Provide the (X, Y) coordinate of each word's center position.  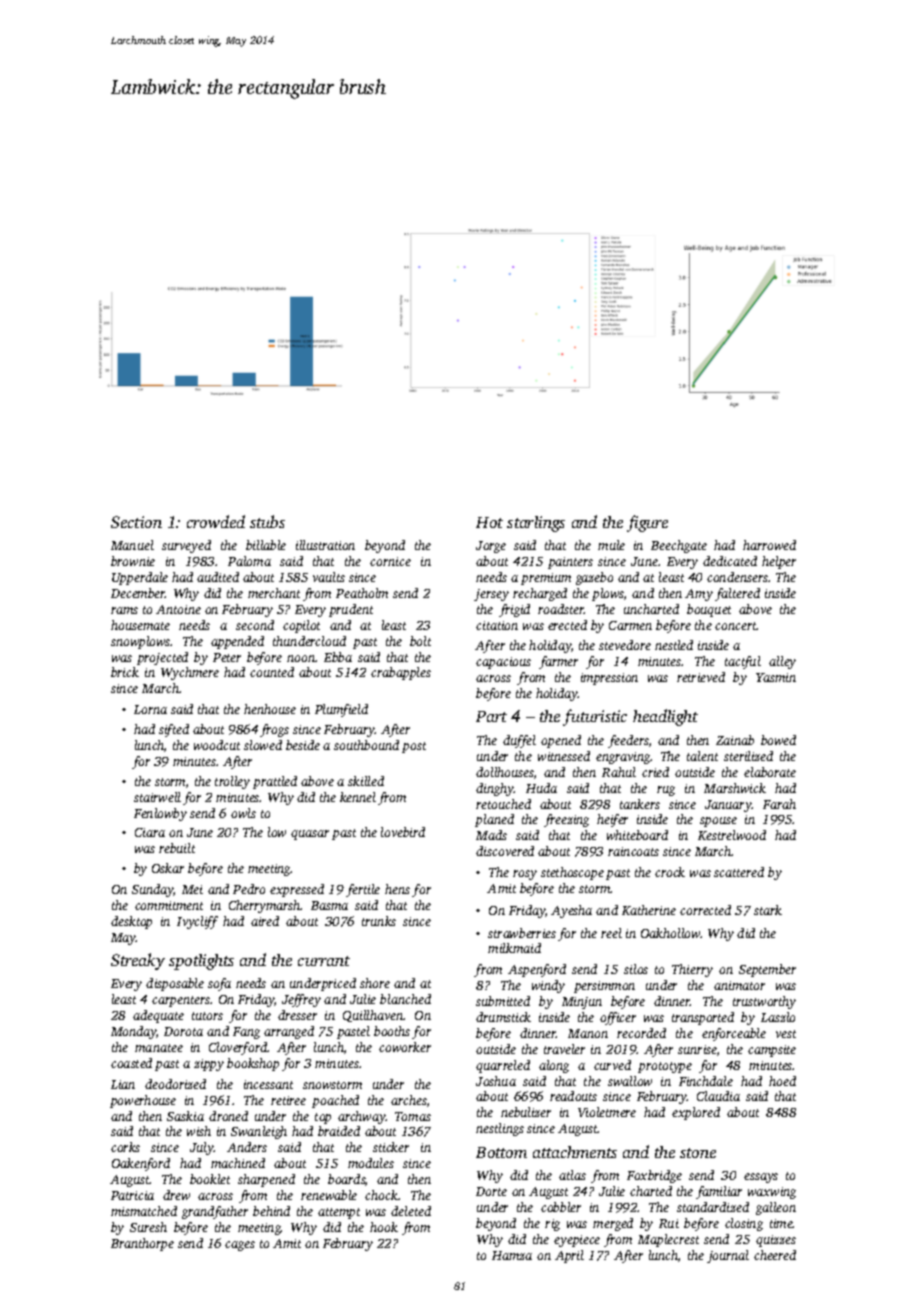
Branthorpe (142, 1244)
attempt (339, 1213)
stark (768, 910)
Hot (489, 522)
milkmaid (514, 948)
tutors (207, 1016)
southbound (366, 745)
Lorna (150, 709)
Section (136, 522)
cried (655, 772)
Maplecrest (668, 1240)
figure (647, 523)
